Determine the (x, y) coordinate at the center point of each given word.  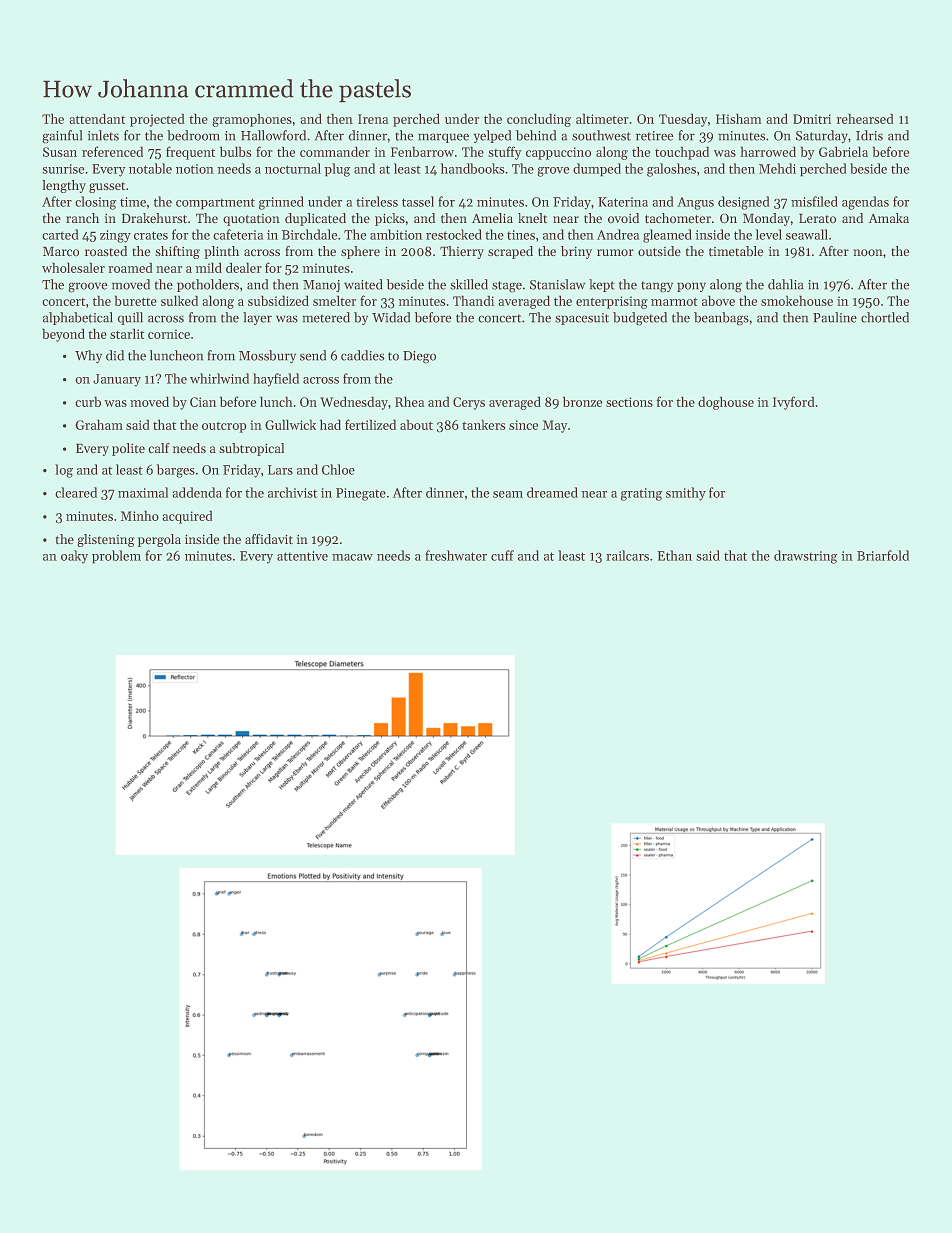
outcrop (224, 427)
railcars (627, 555)
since (523, 425)
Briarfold (883, 555)
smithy (686, 494)
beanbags (721, 319)
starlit (127, 333)
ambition (396, 234)
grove (553, 172)
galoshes (671, 170)
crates (151, 235)
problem (116, 557)
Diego (419, 357)
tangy (657, 287)
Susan (60, 152)
